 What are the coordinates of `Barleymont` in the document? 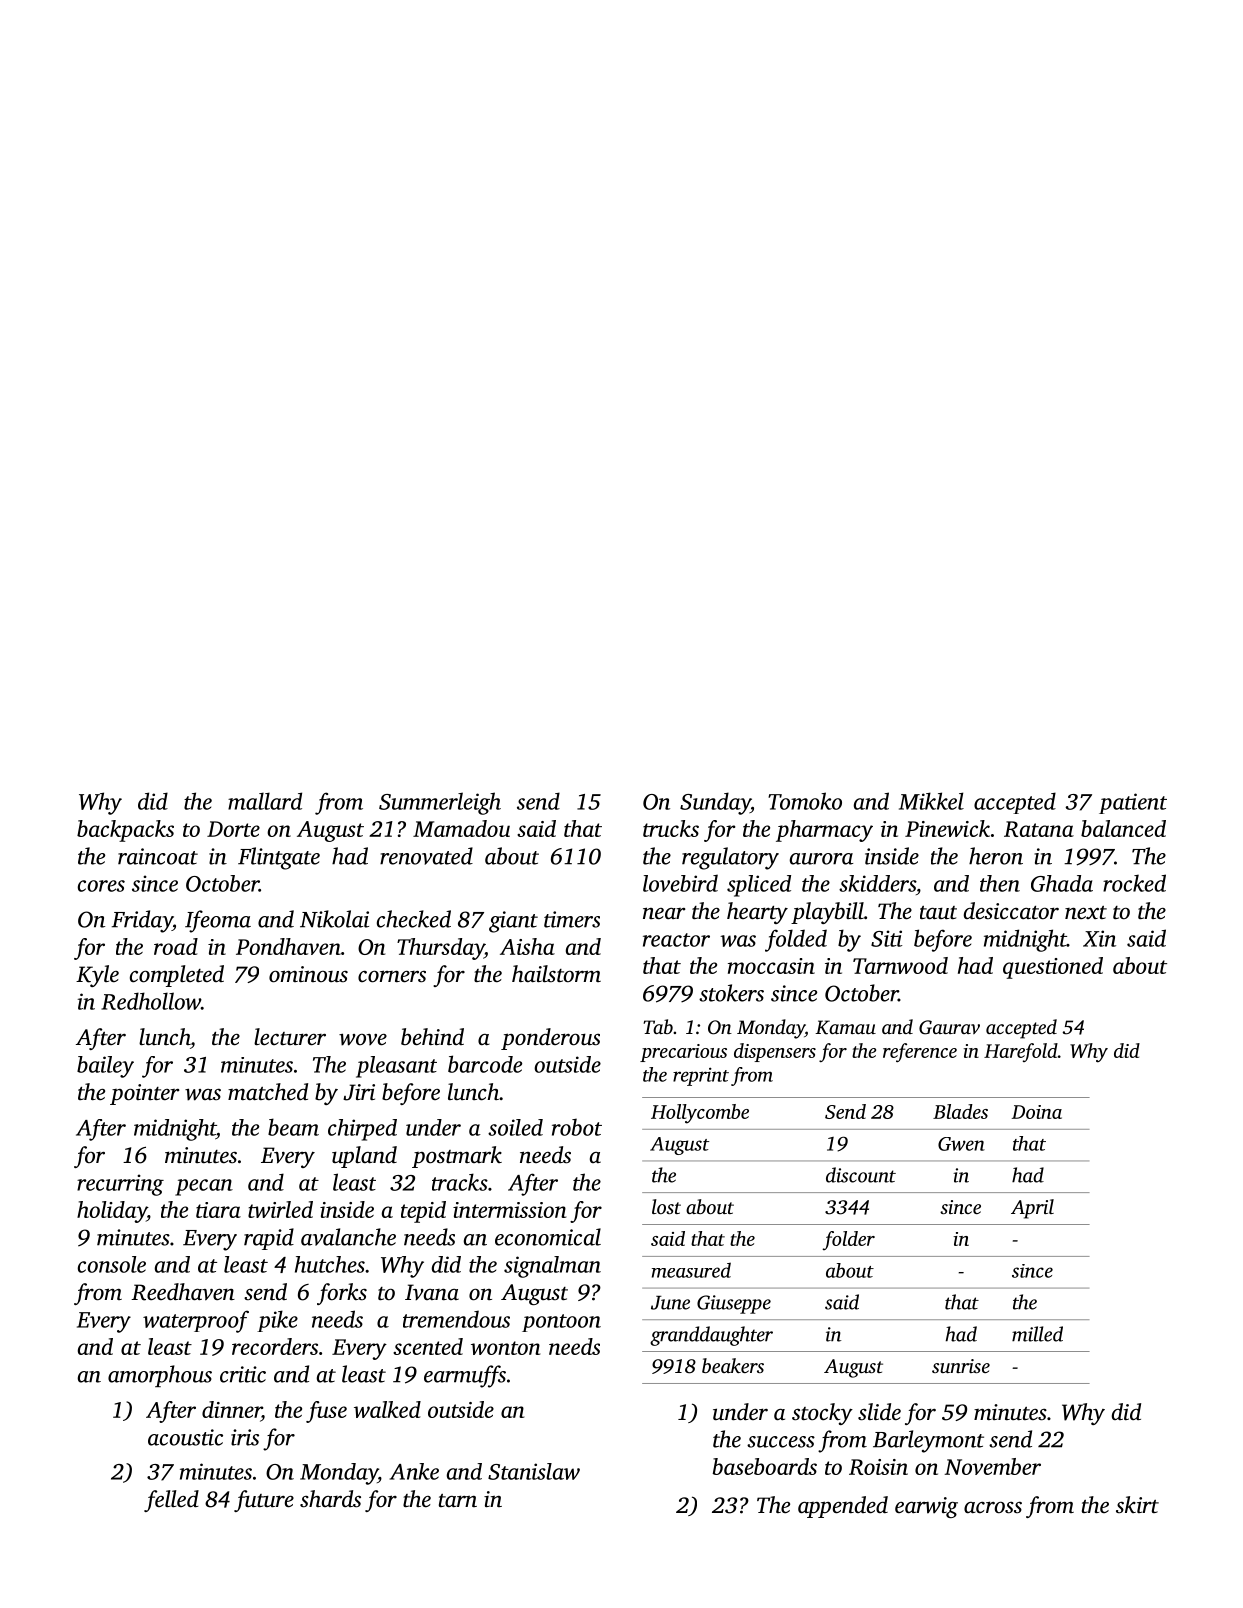 It's located at (928, 1441).
